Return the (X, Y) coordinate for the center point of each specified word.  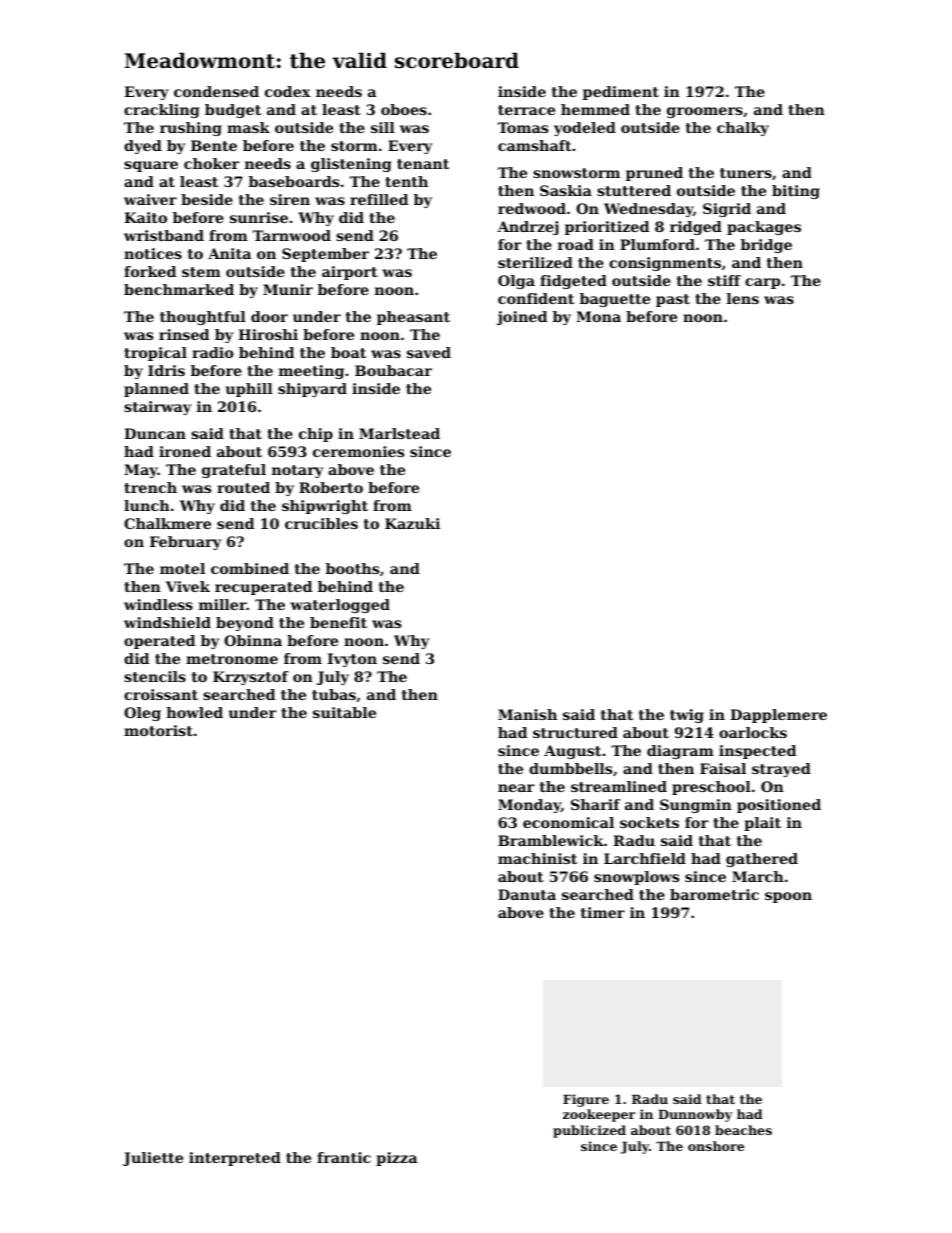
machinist (537, 858)
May (141, 471)
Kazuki (412, 523)
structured (575, 732)
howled (194, 712)
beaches (743, 1130)
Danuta (527, 894)
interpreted (235, 1159)
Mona (598, 316)
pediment (621, 93)
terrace (526, 110)
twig (687, 716)
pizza (396, 1159)
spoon (788, 897)
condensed (216, 91)
